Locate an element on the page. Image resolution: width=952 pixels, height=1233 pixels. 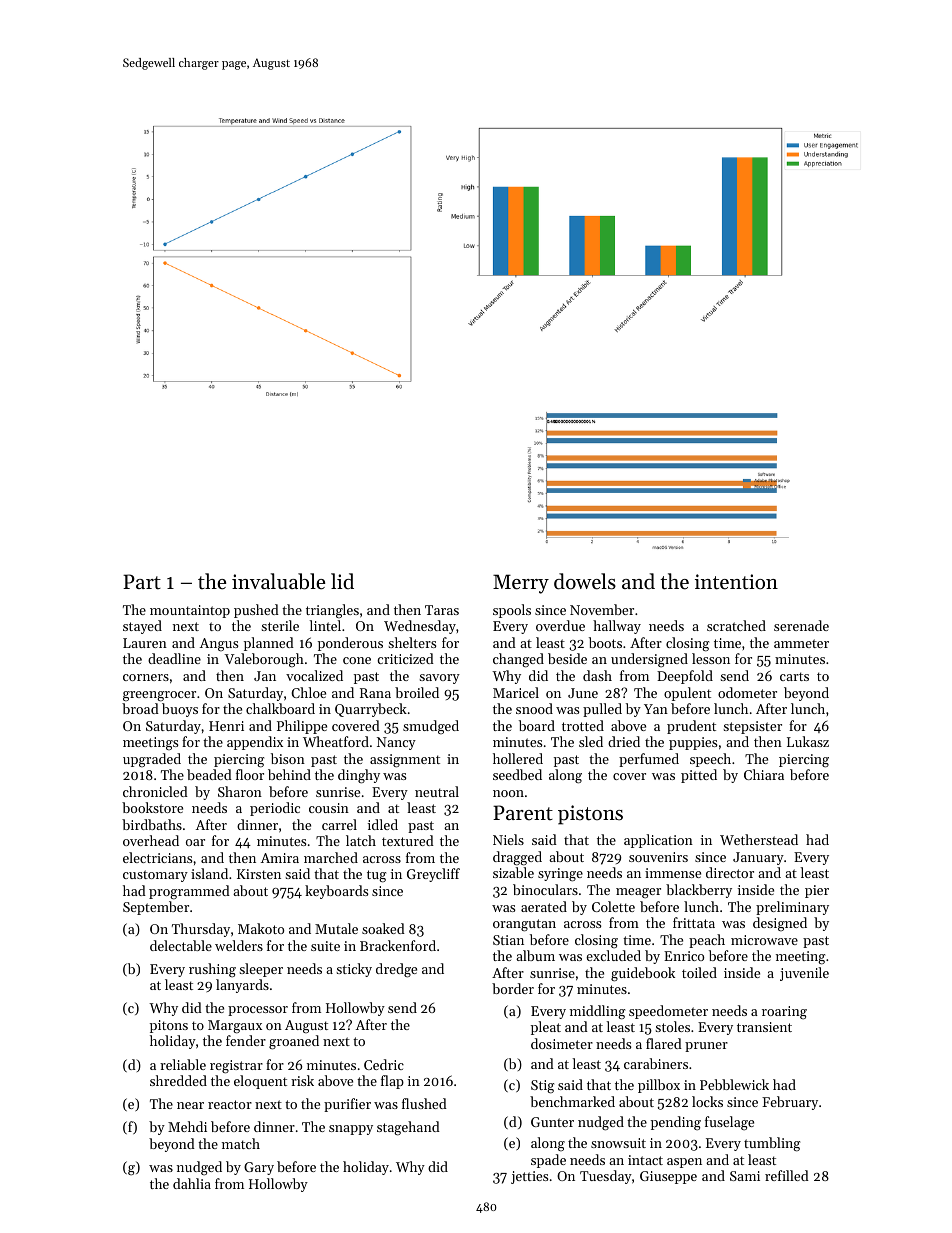
Parent is located at coordinates (523, 813).
